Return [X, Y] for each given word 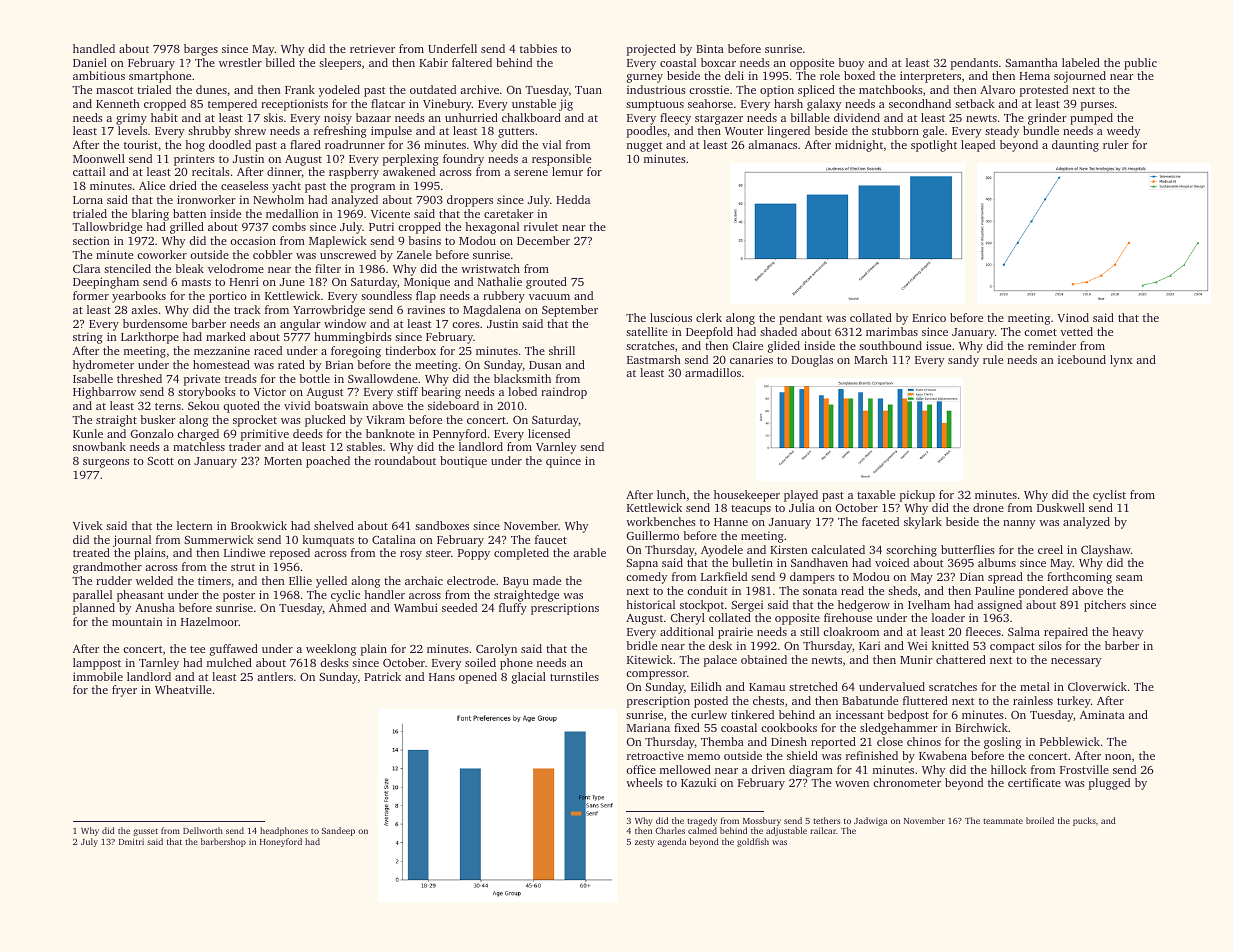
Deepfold [709, 333]
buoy [851, 64]
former [91, 295]
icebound [1082, 359]
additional [687, 631]
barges [201, 50]
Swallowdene [383, 378]
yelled [331, 582]
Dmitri [131, 841]
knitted [950, 645]
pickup [917, 496]
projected [651, 50]
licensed [549, 433]
